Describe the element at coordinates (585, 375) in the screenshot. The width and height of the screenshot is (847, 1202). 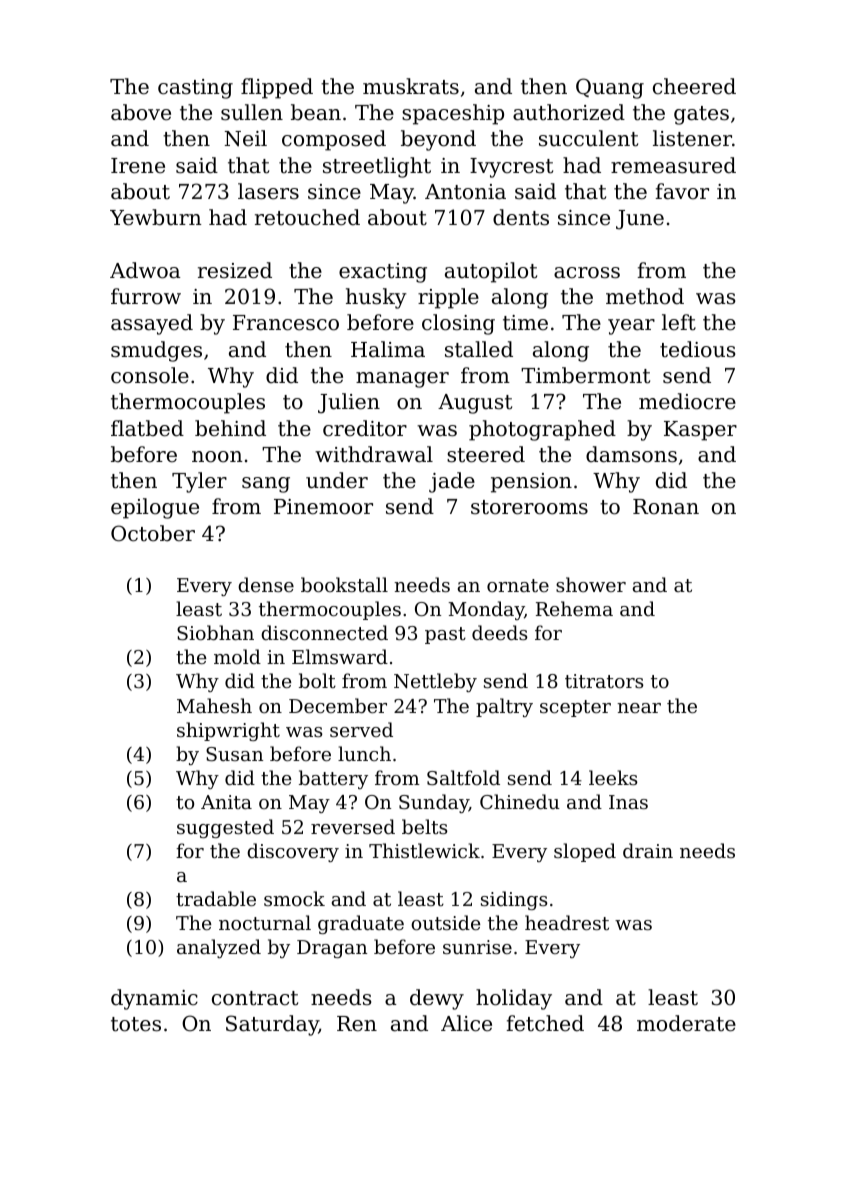
I see `Timbermont` at that location.
